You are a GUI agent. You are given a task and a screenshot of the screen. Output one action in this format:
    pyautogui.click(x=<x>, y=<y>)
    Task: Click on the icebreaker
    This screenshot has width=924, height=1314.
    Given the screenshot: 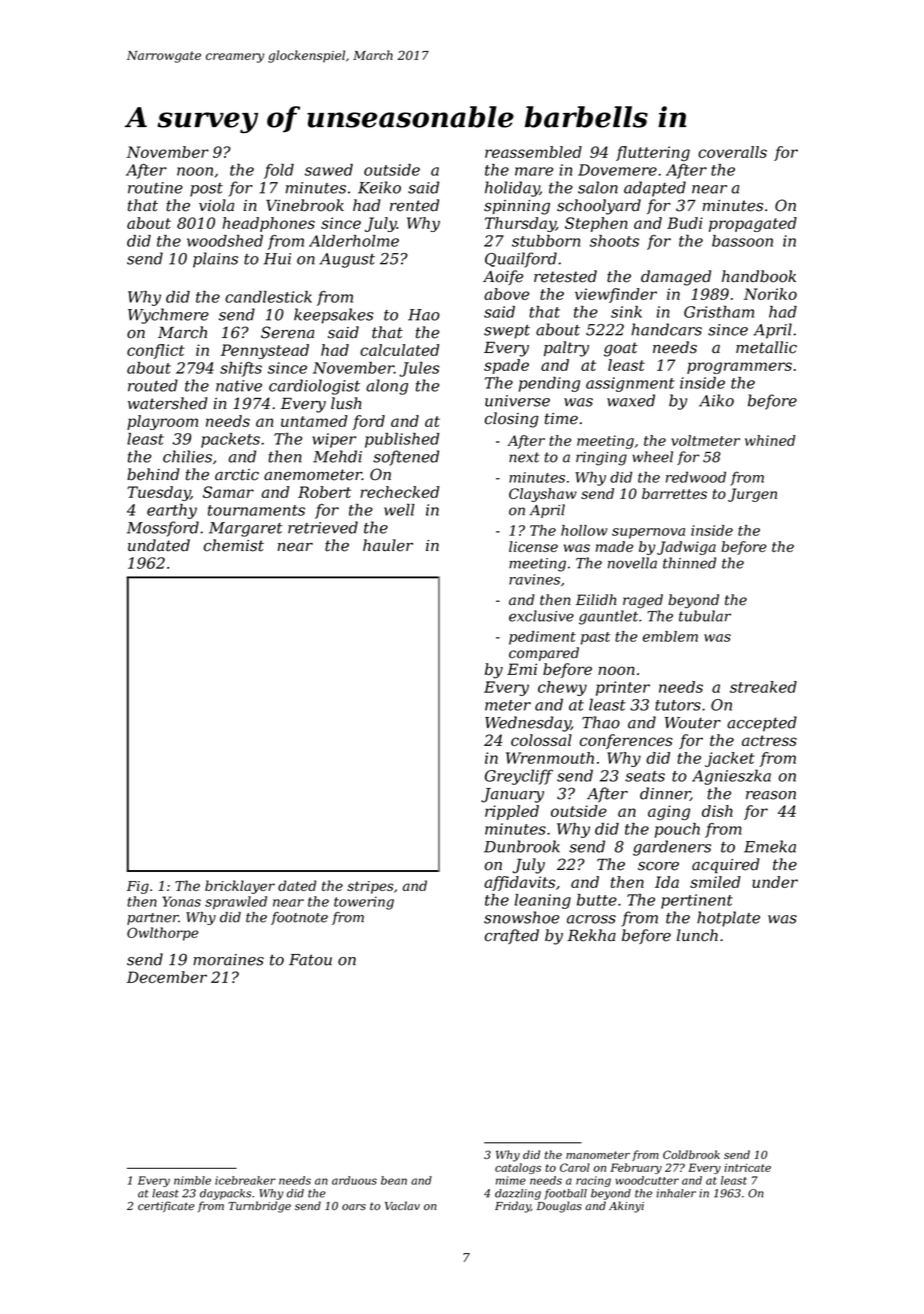 What is the action you would take?
    pyautogui.click(x=245, y=1180)
